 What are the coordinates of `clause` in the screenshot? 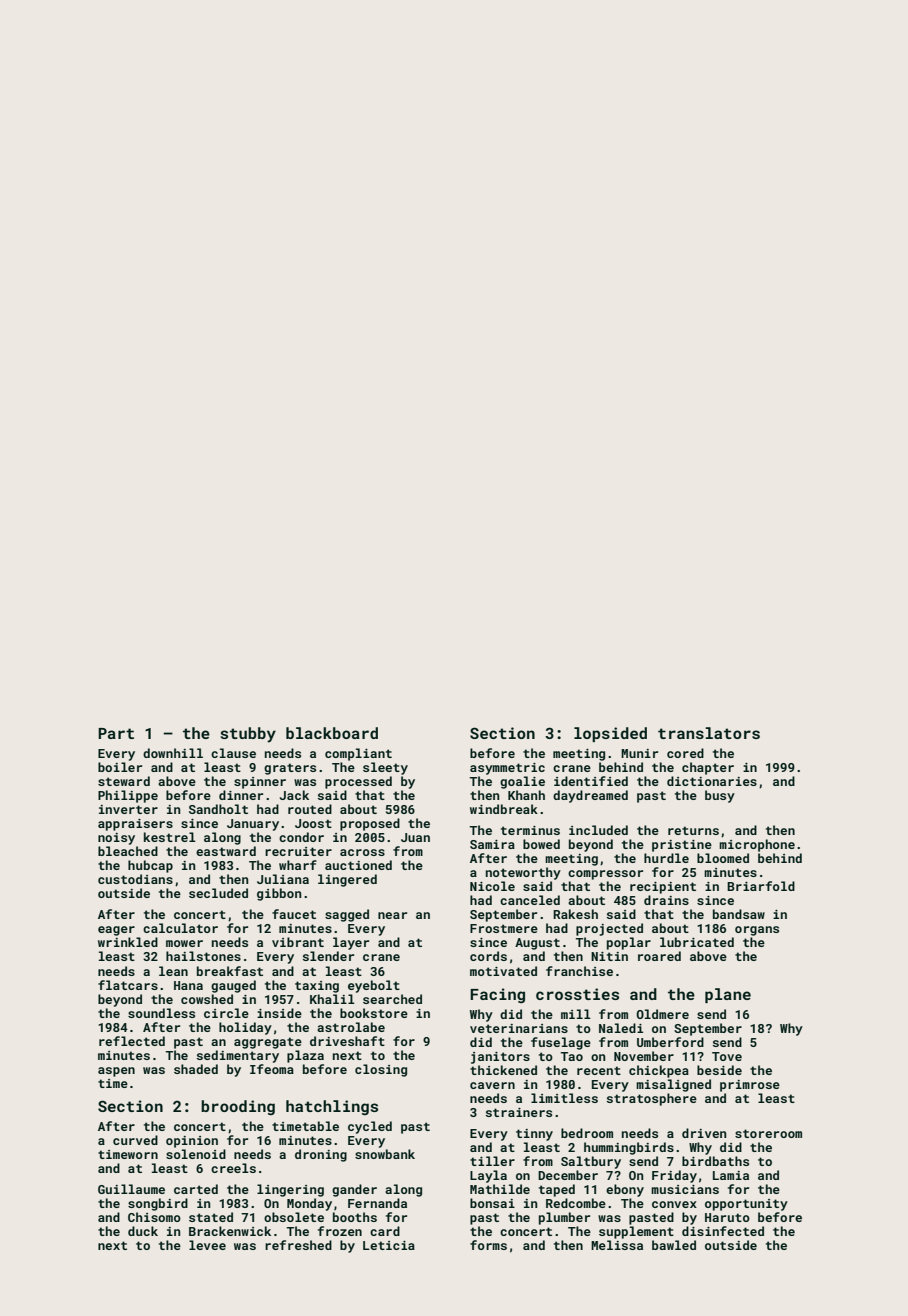 It's located at (233, 753).
